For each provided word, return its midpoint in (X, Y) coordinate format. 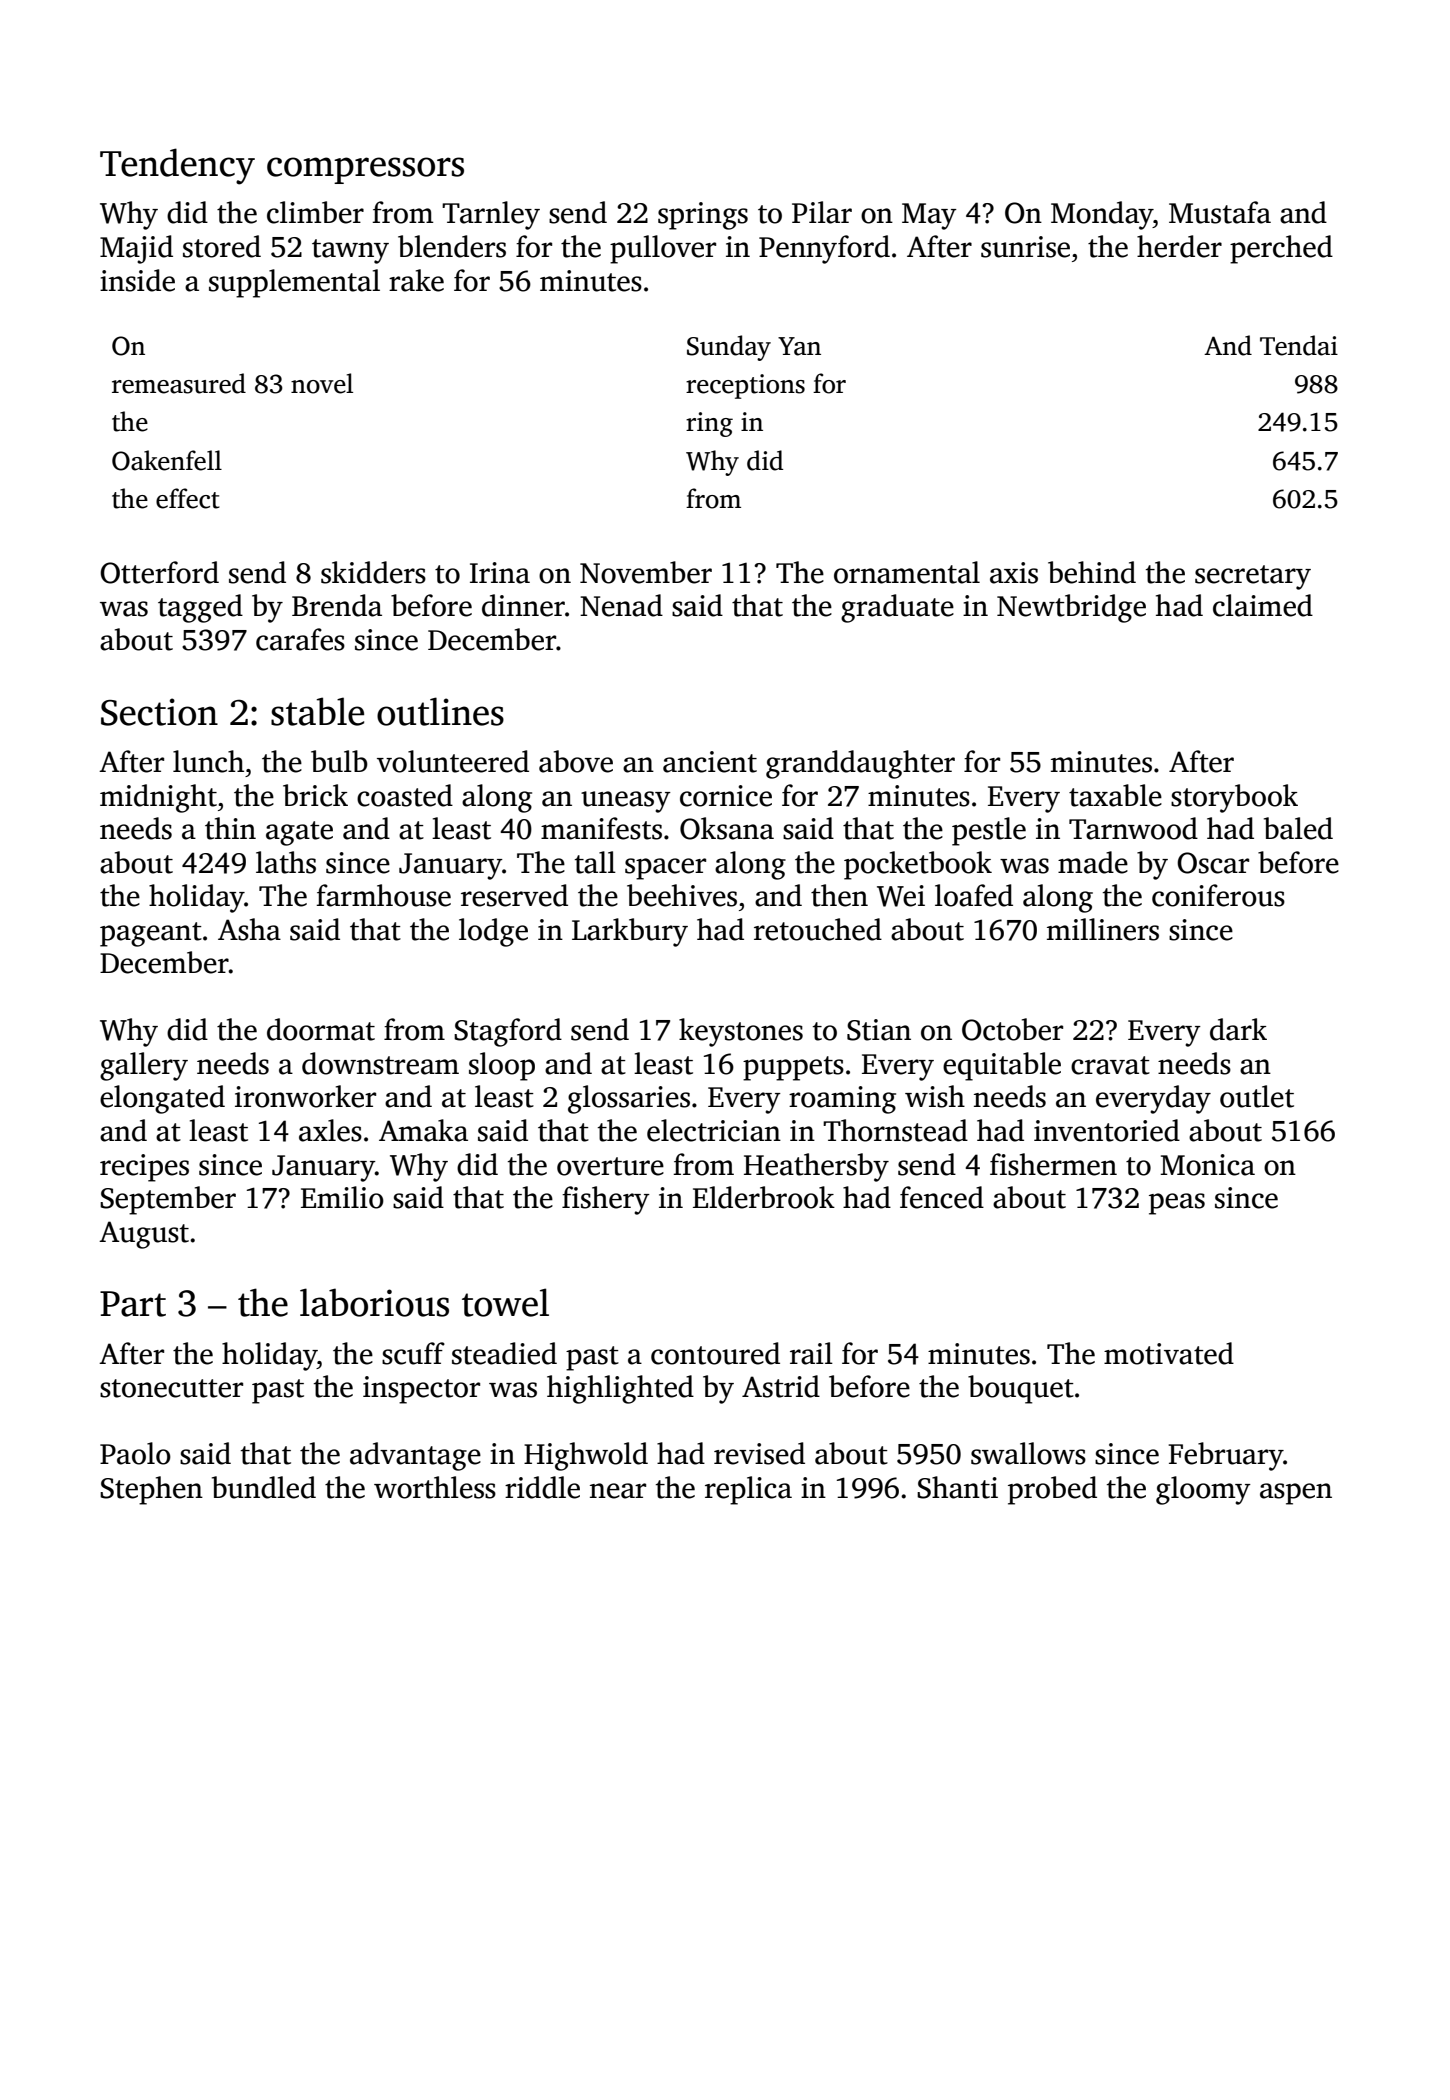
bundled (264, 1487)
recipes (144, 1168)
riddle (542, 1487)
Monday (1102, 215)
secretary (1253, 577)
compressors (365, 170)
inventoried (1107, 1130)
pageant (151, 934)
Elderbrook (764, 1197)
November (646, 572)
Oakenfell (167, 460)
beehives (682, 895)
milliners (1103, 929)
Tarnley (491, 215)
